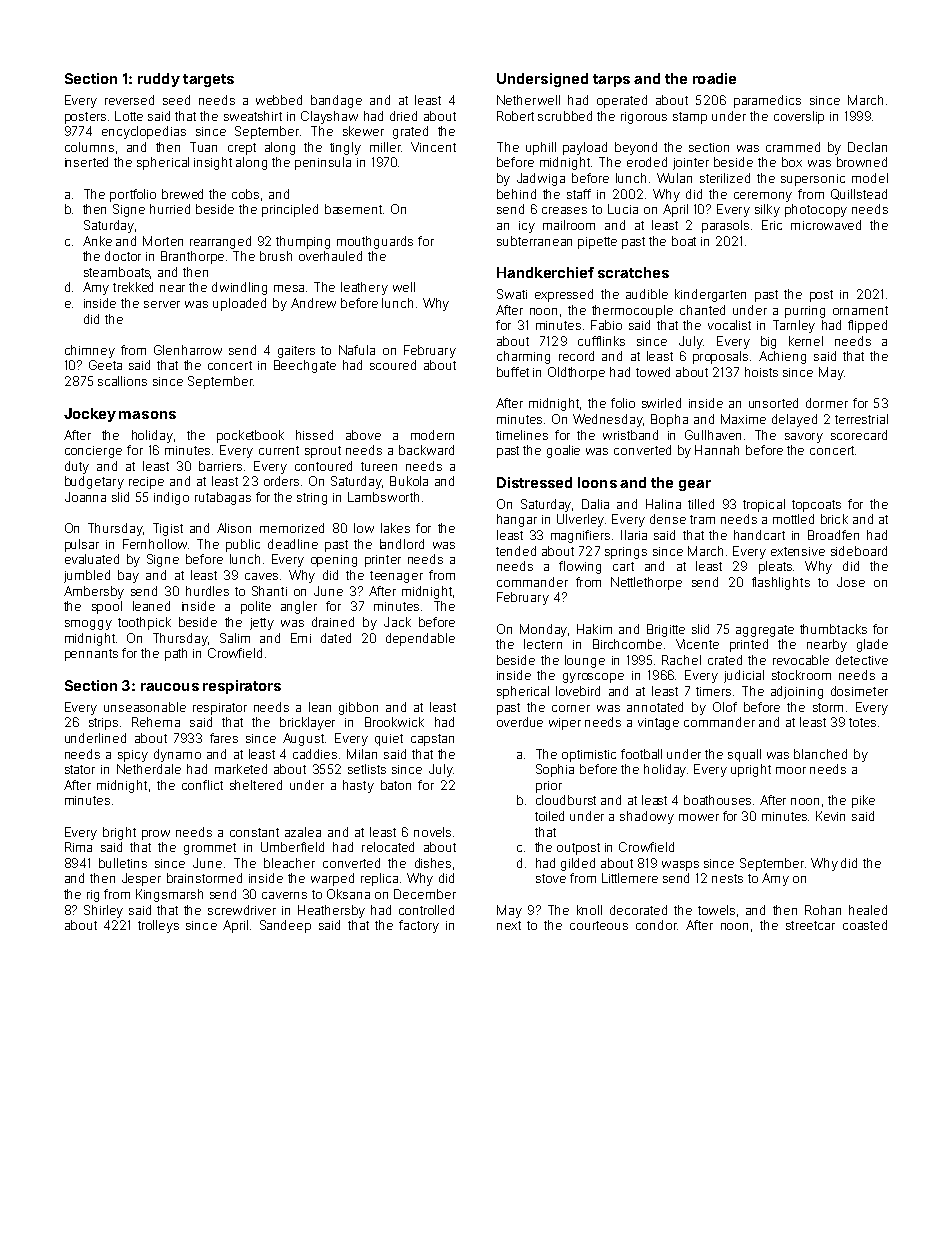  What do you see at coordinates (513, 372) in the page?
I see `buffet` at bounding box center [513, 372].
